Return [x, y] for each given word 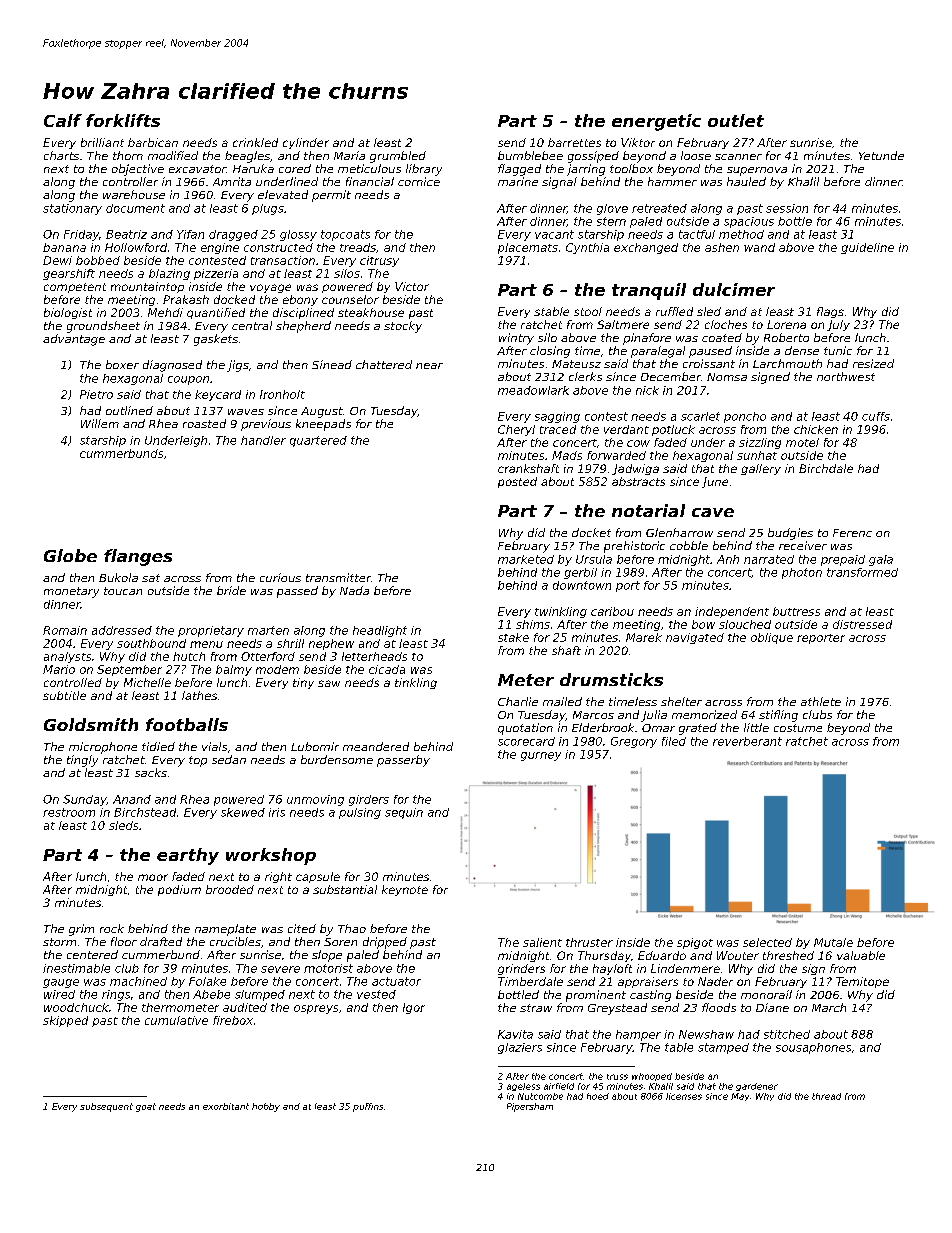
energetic [656, 122]
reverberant [747, 741]
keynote [405, 890]
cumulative [176, 1020]
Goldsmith [91, 724]
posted [517, 482]
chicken [816, 429]
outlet [736, 120]
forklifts [123, 120]
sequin [404, 813]
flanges [138, 557]
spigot [695, 943]
